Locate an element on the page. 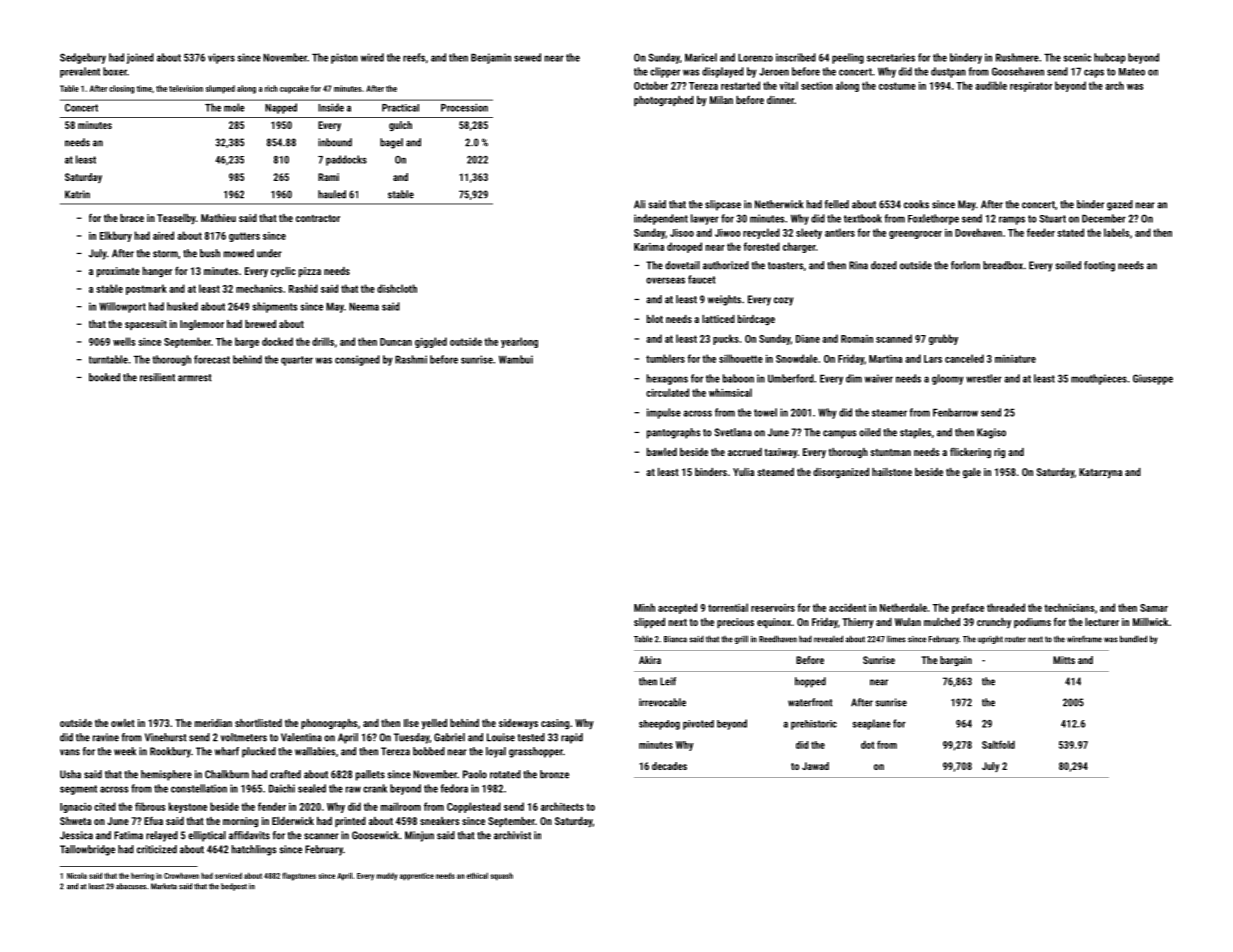 This image has height=952, width=1233. proximate is located at coordinates (118, 272).
